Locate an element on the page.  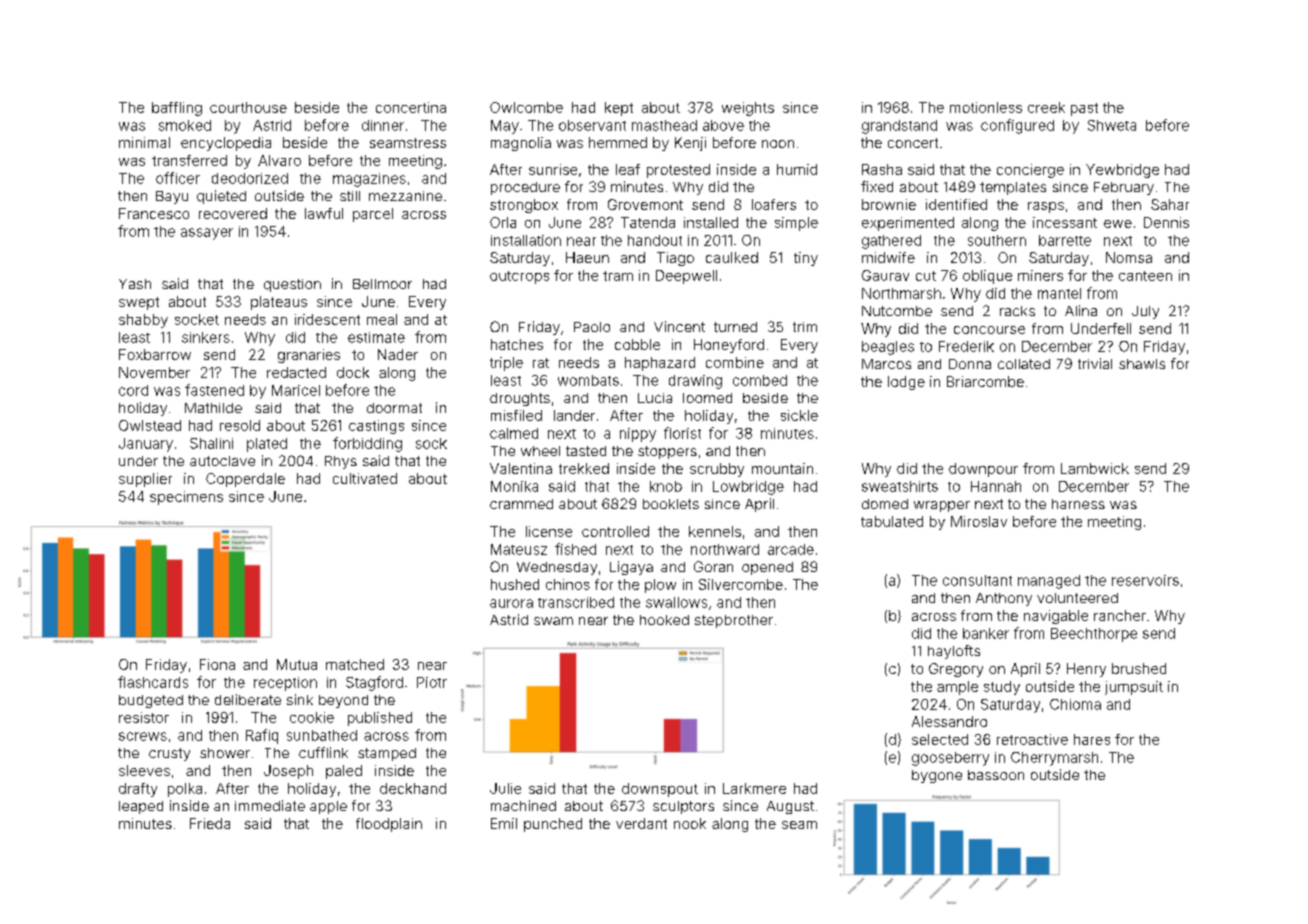
flashcards is located at coordinates (153, 682).
